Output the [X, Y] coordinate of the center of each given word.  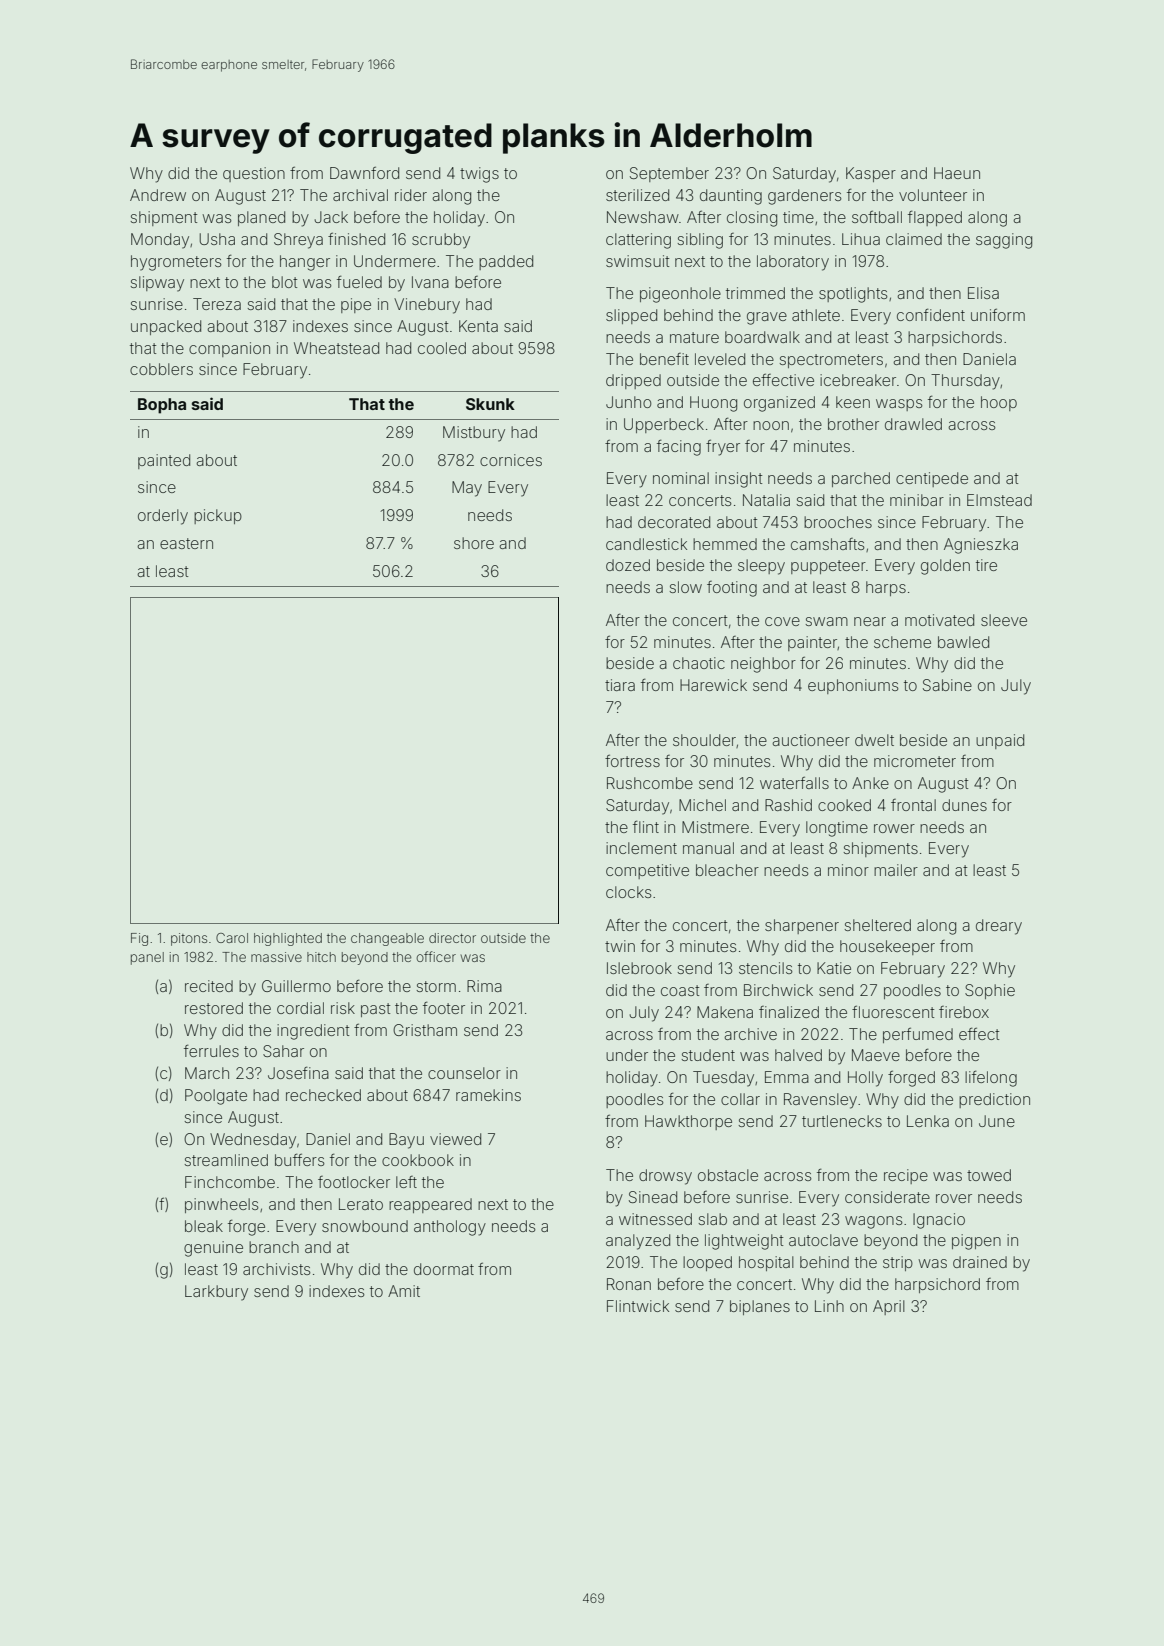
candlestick [646, 544]
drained [980, 1262]
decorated [674, 522]
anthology [450, 1228]
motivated [939, 620]
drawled [913, 424]
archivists [276, 1269]
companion [229, 349]
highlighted [288, 939]
